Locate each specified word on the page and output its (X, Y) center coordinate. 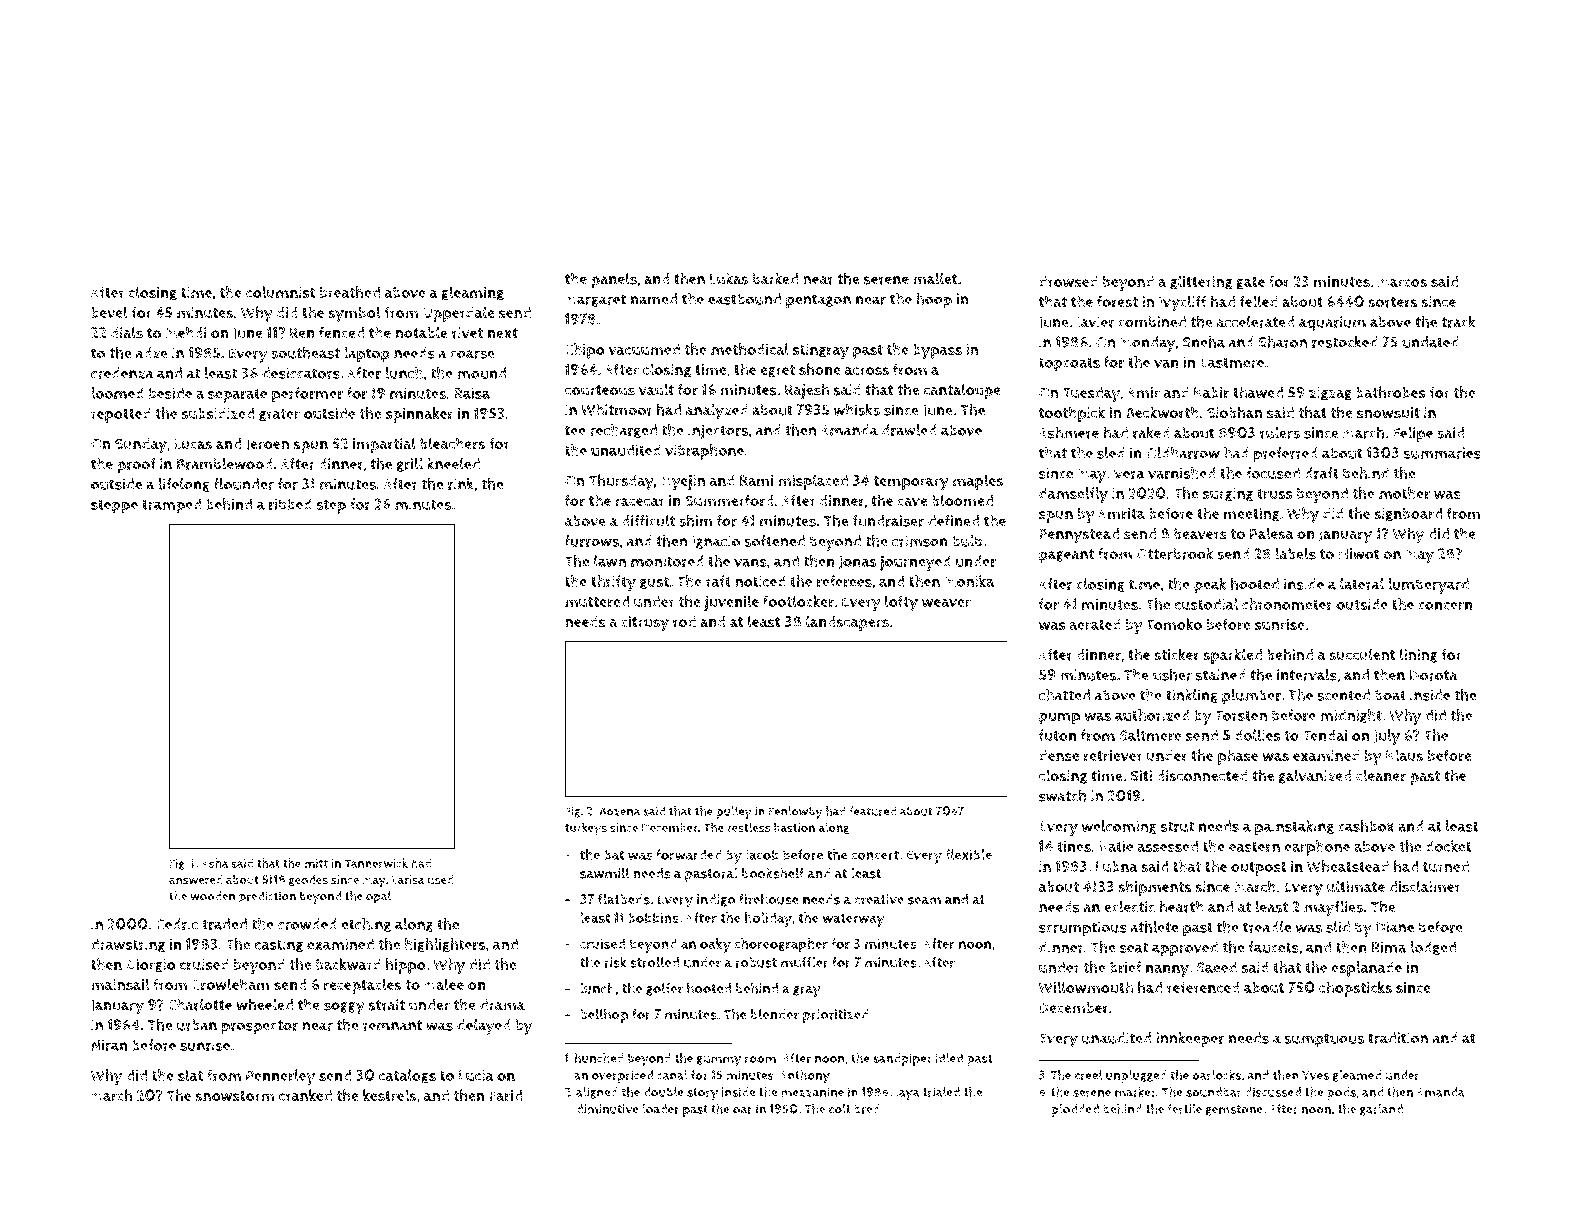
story (702, 1094)
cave (912, 502)
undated (1430, 342)
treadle (1267, 927)
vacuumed (644, 349)
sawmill (604, 873)
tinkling (1192, 696)
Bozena (619, 811)
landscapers (847, 623)
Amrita (1121, 514)
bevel (109, 312)
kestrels (389, 1095)
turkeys (586, 829)
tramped (171, 506)
